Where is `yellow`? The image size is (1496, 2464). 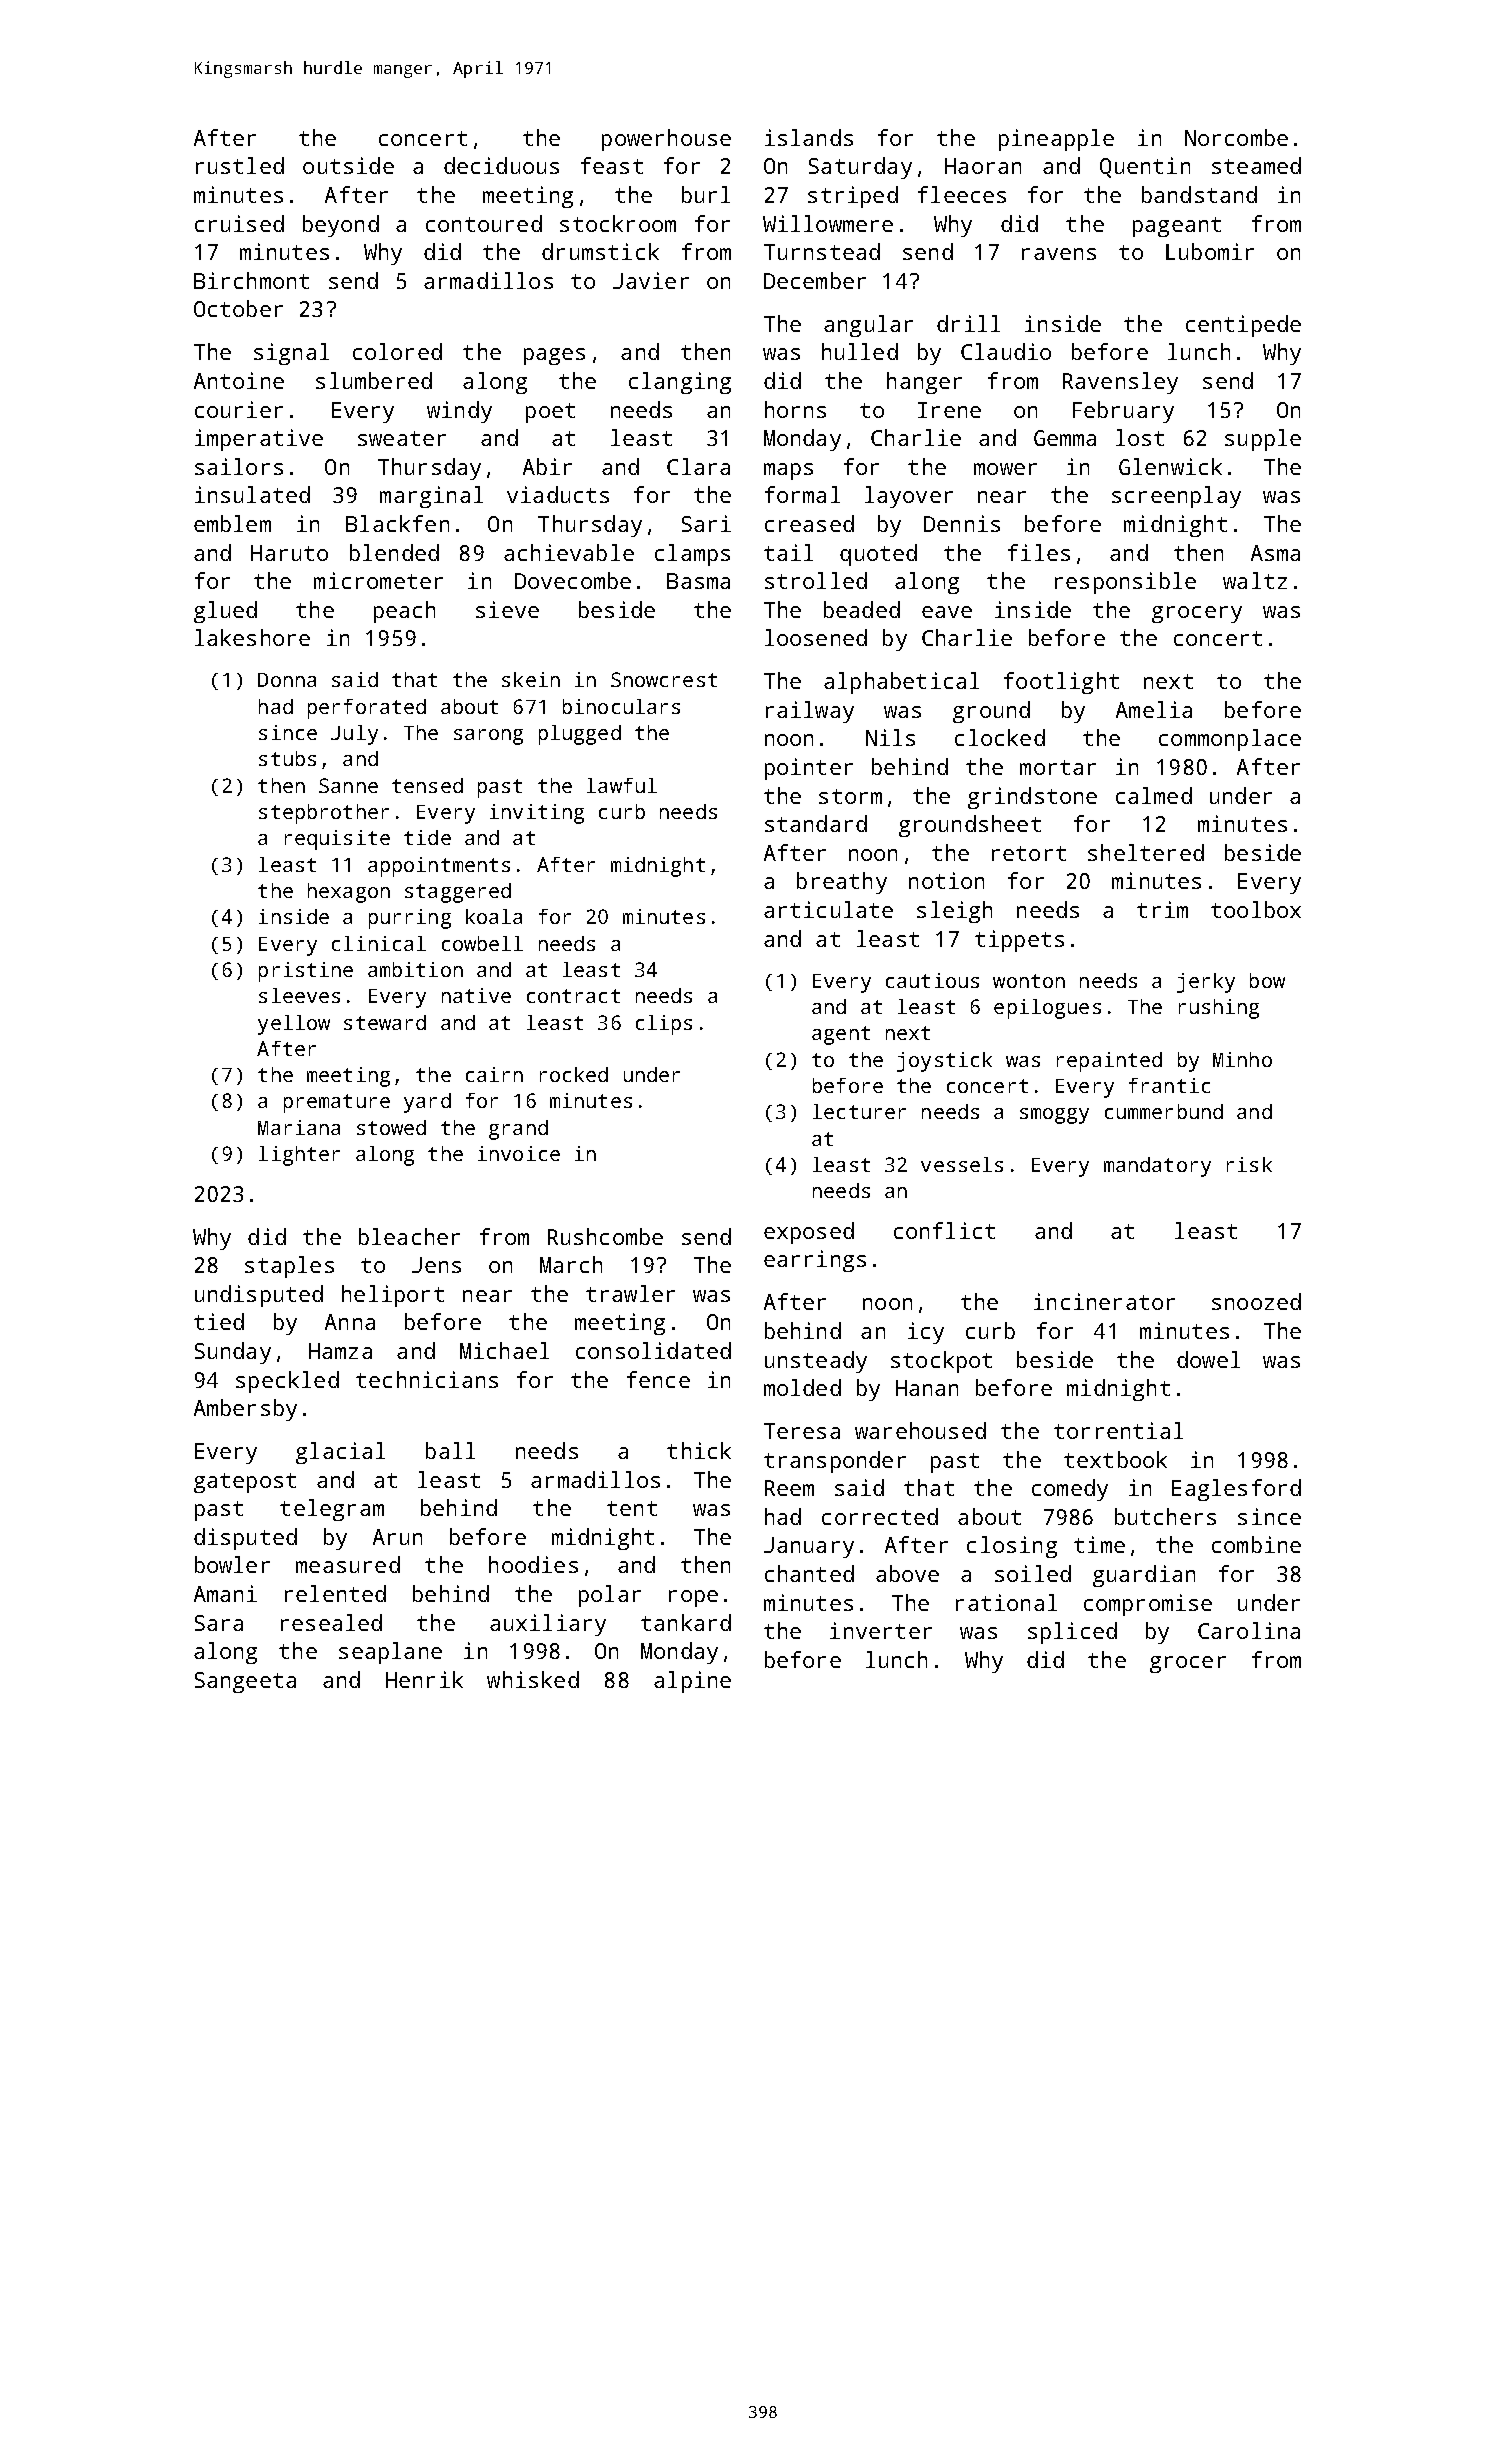 yellow is located at coordinates (294, 1025).
